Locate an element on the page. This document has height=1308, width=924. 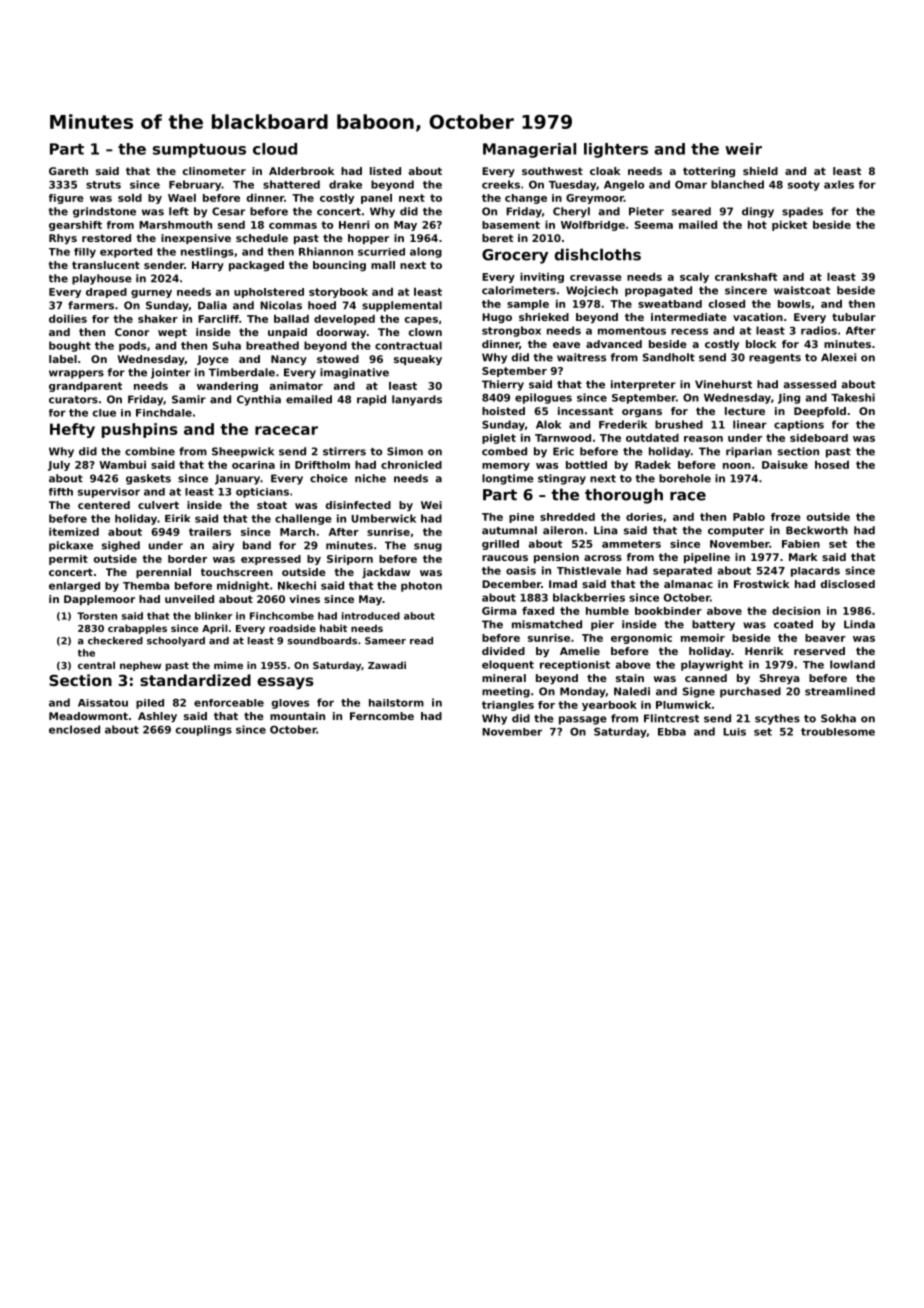
strongbox is located at coordinates (511, 331).
